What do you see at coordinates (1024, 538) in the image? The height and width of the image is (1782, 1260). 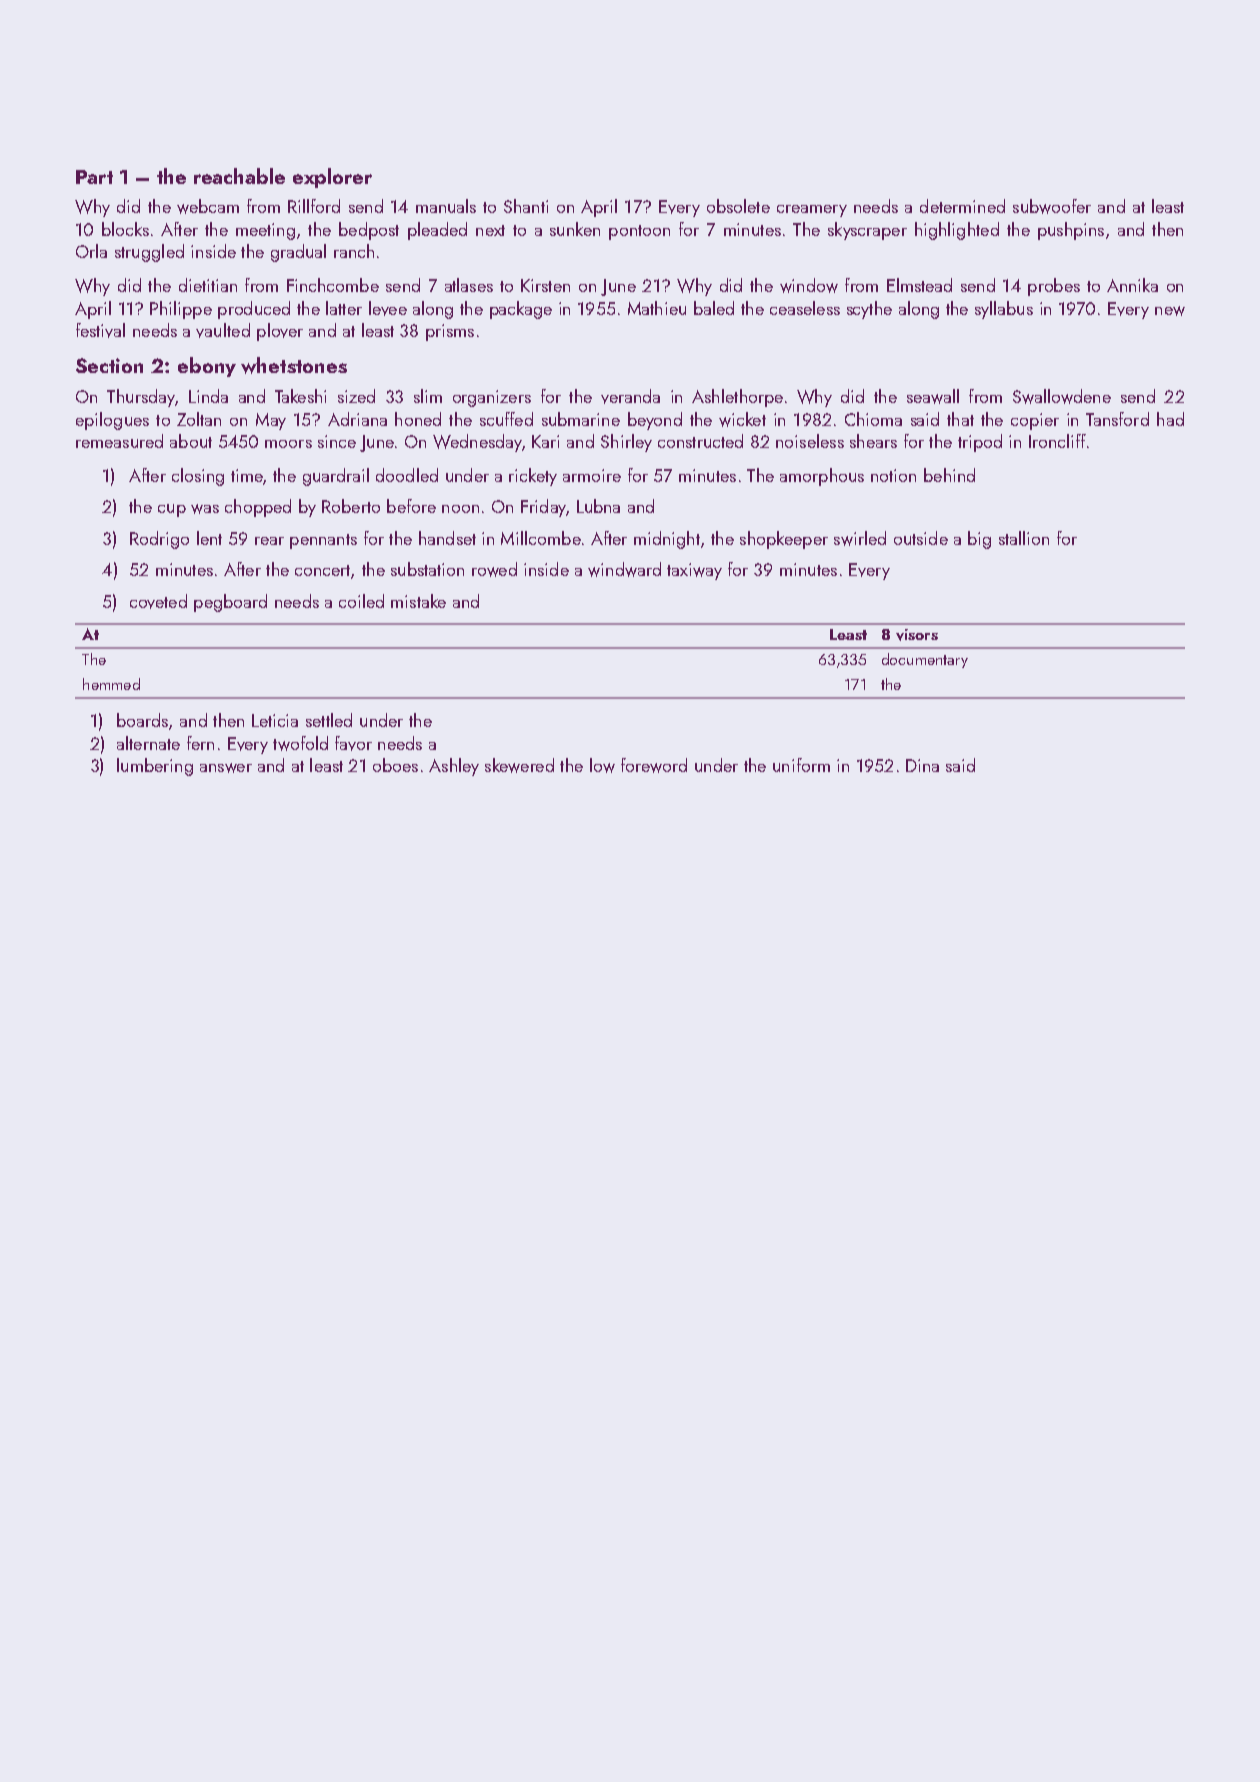 I see `stallion` at bounding box center [1024, 538].
